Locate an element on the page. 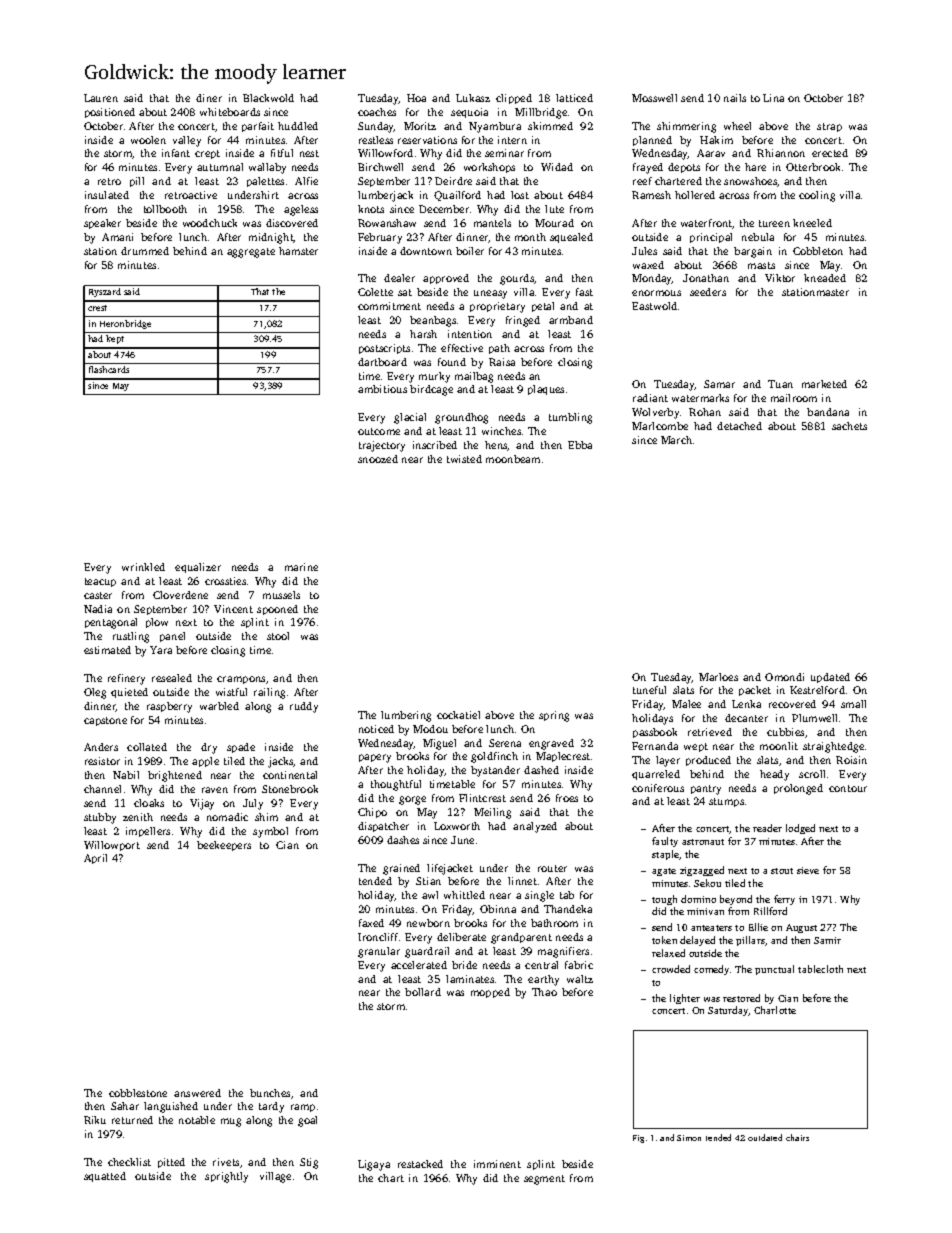  zigzagged is located at coordinates (702, 871).
